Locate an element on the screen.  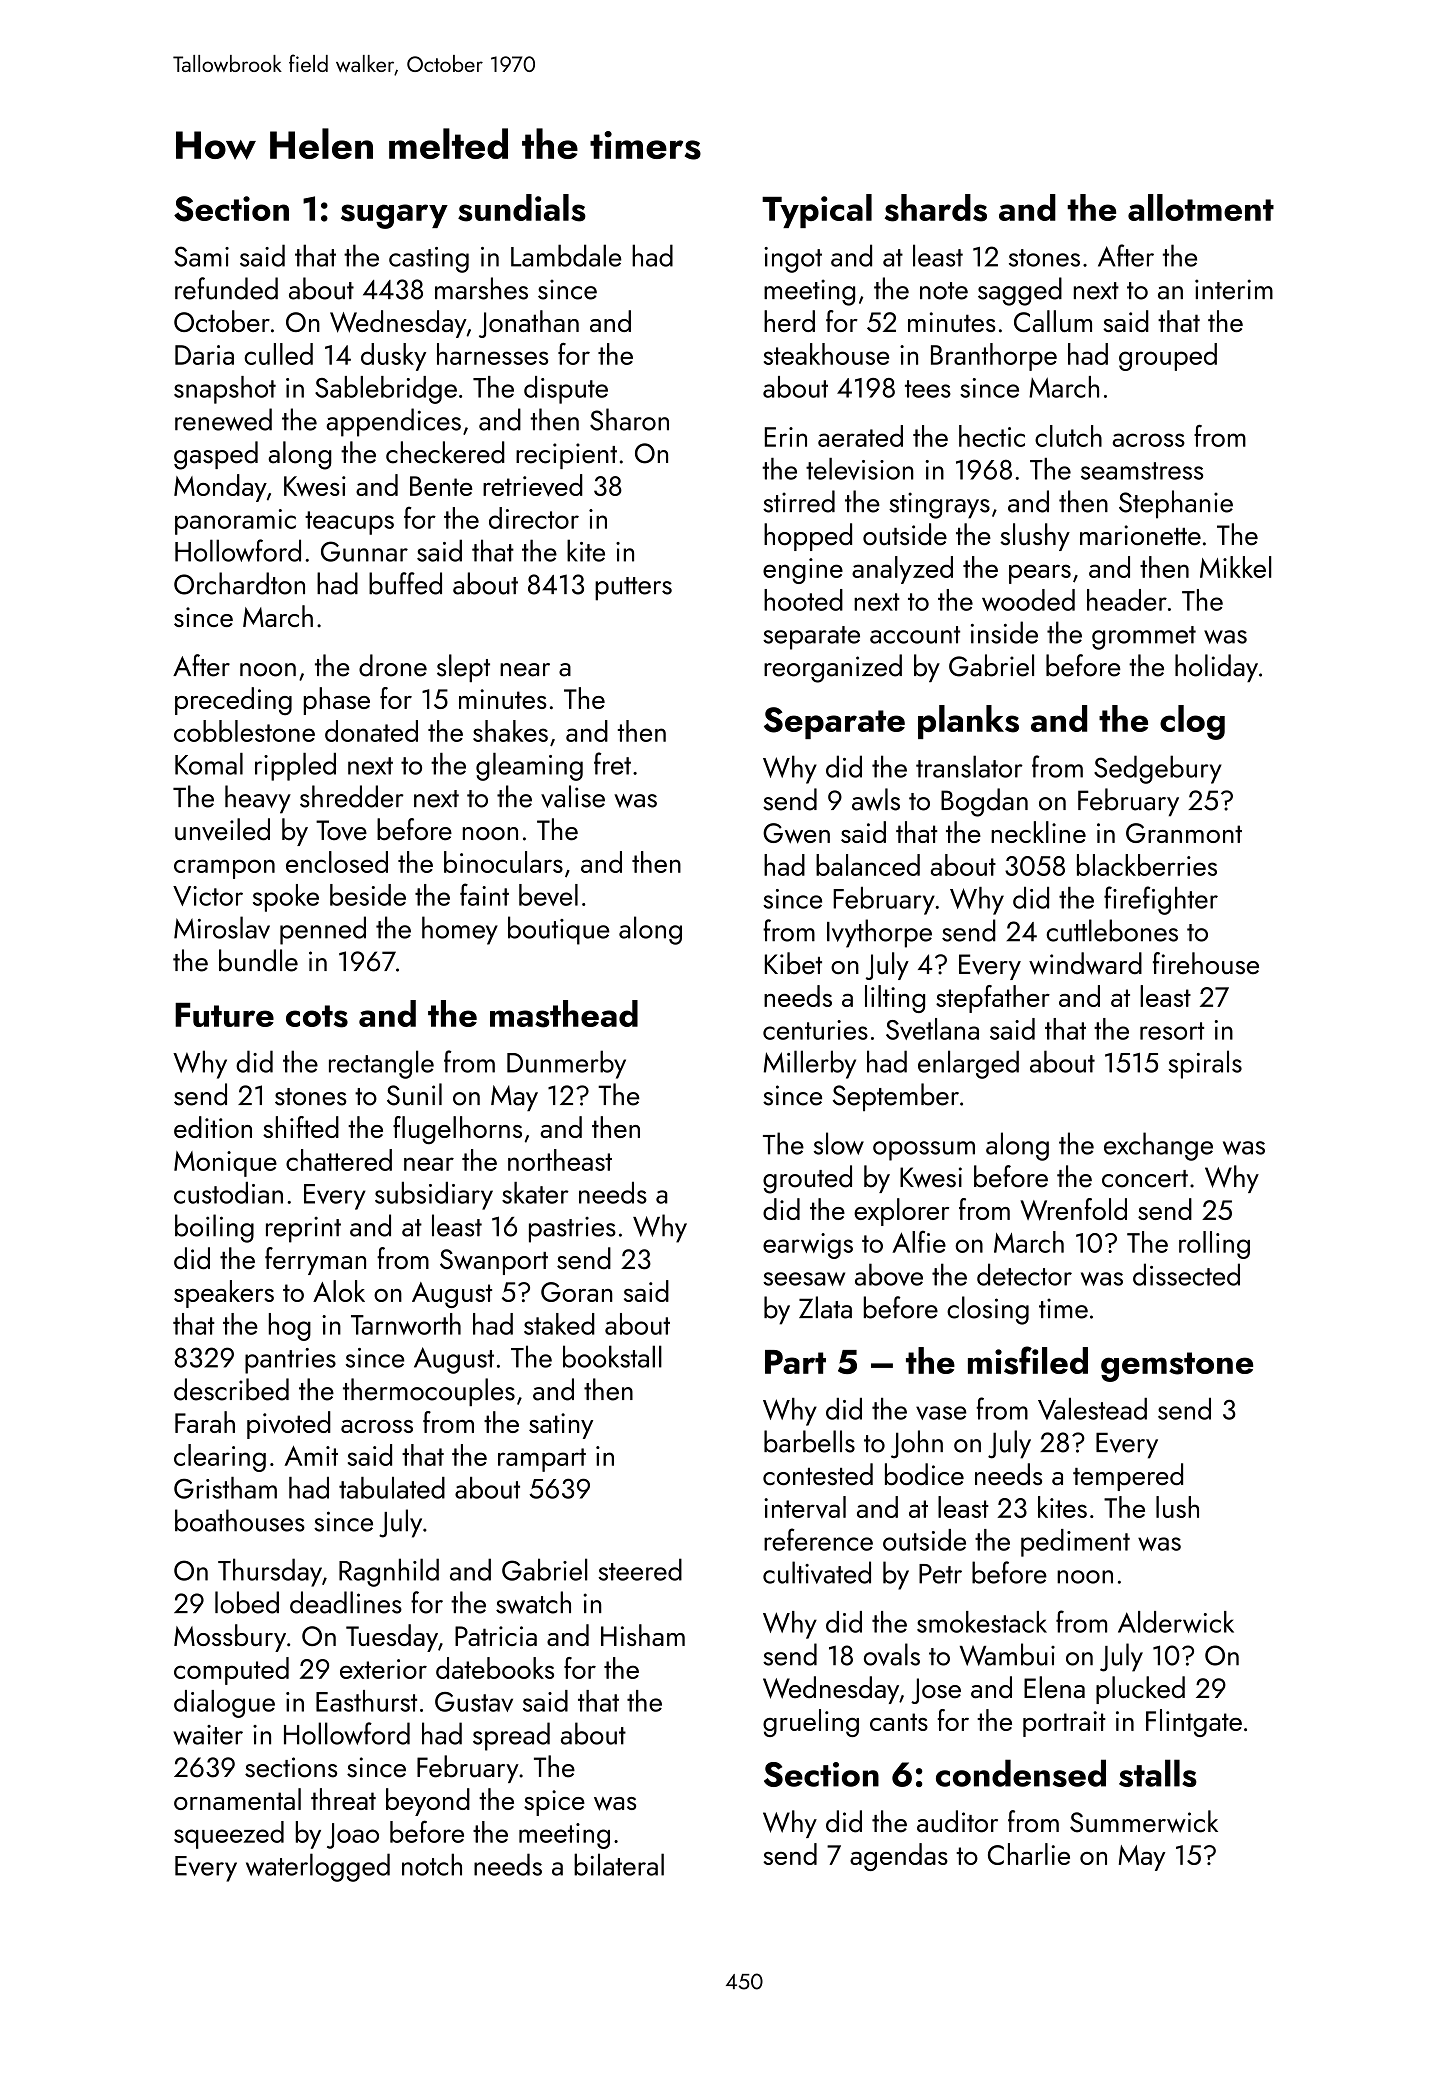
sugary is located at coordinates (394, 216).
